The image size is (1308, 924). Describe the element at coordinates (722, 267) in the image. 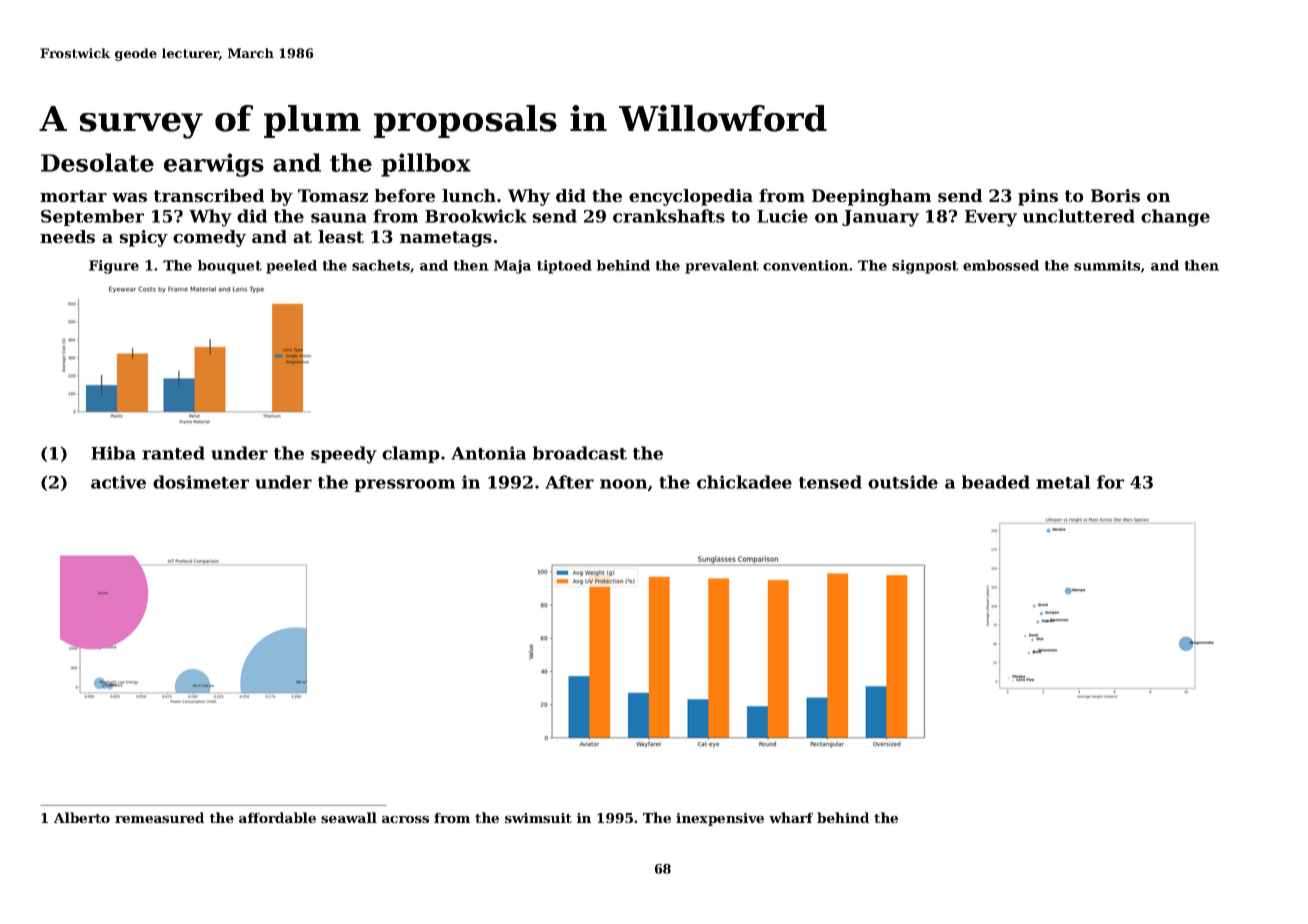

I see `prevalent` at that location.
